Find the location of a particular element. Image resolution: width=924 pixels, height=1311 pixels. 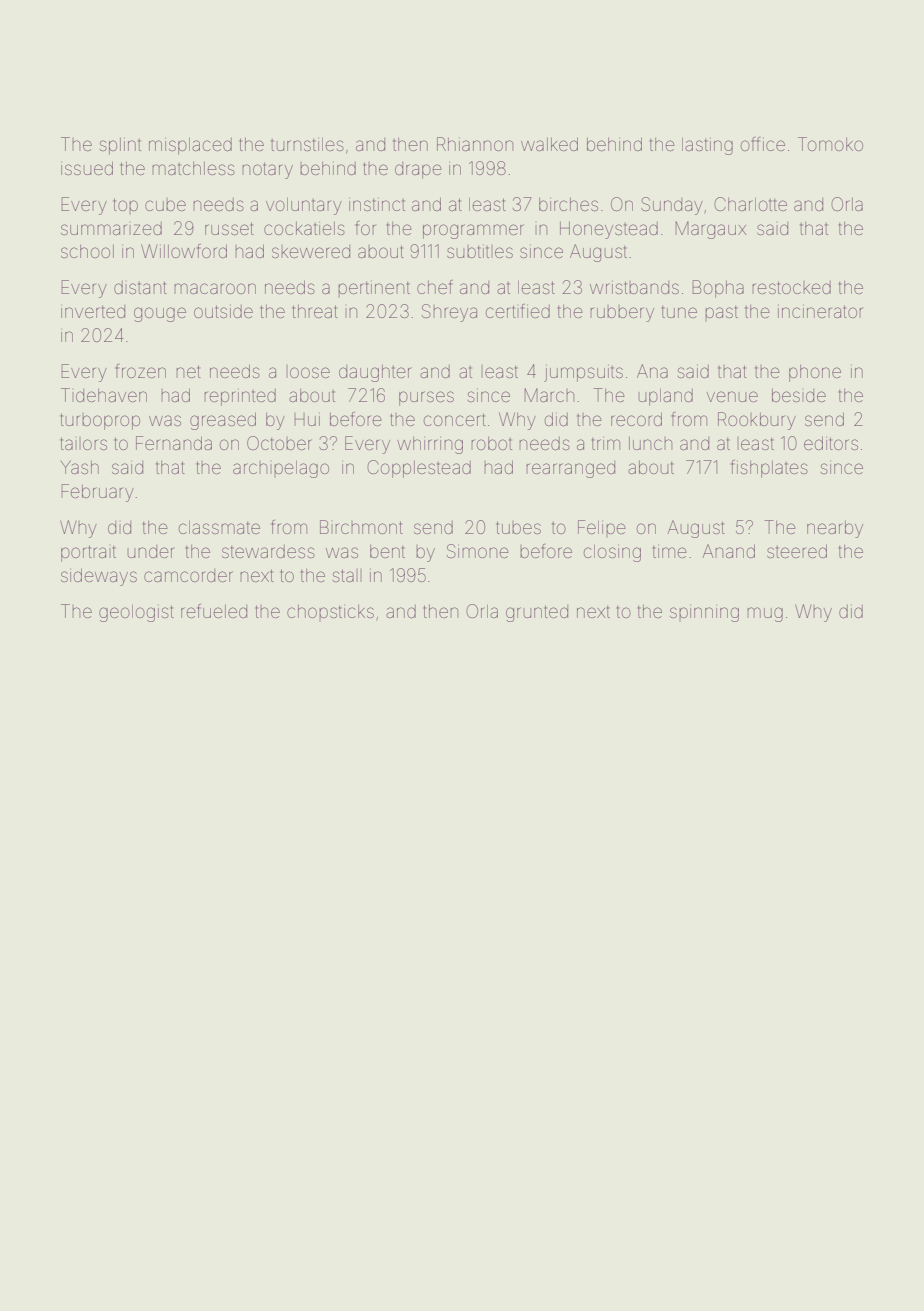

February is located at coordinates (97, 493).
